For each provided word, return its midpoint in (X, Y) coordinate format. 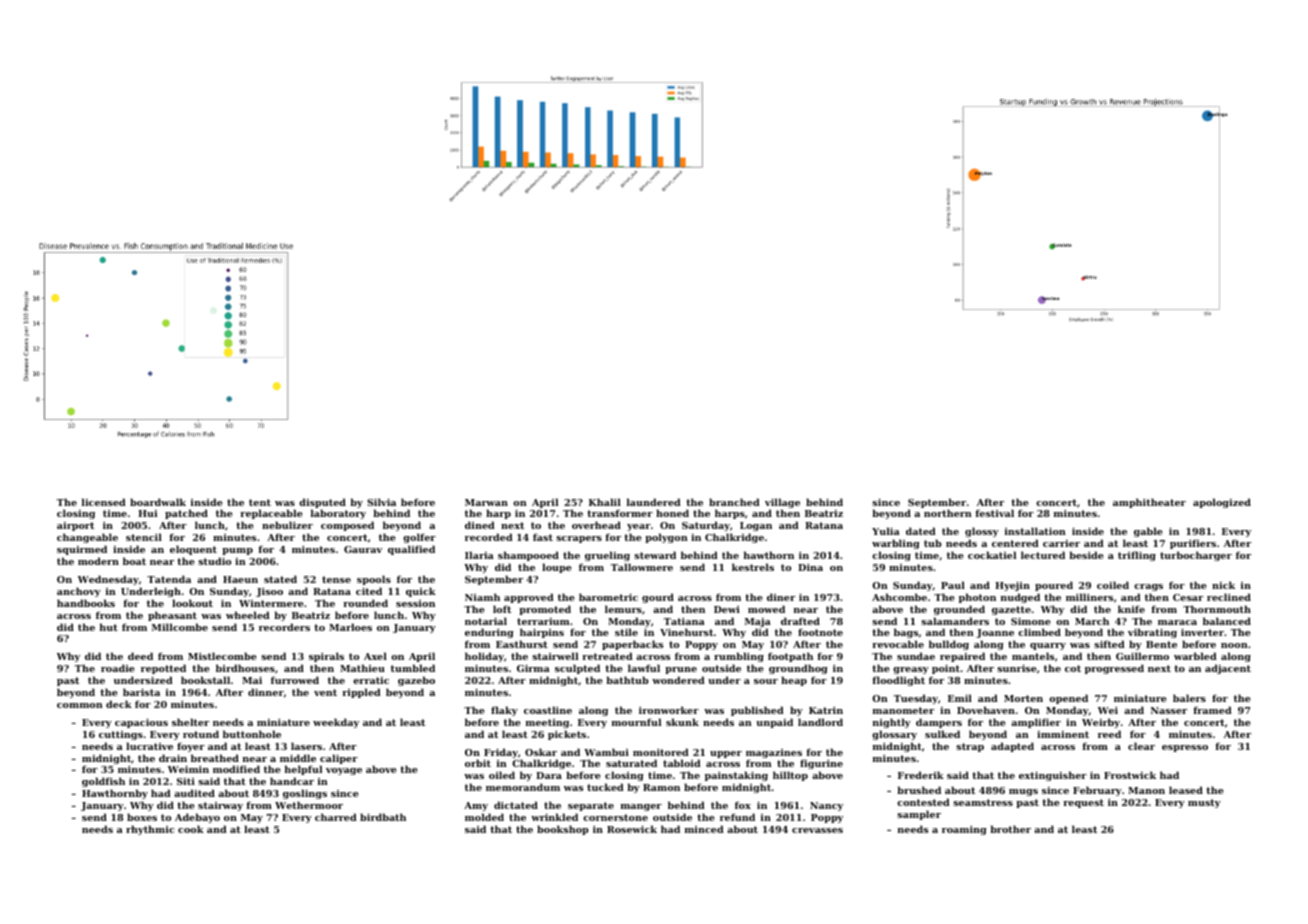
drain (173, 758)
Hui (147, 513)
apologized (1222, 503)
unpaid (774, 723)
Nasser (1169, 710)
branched (734, 502)
